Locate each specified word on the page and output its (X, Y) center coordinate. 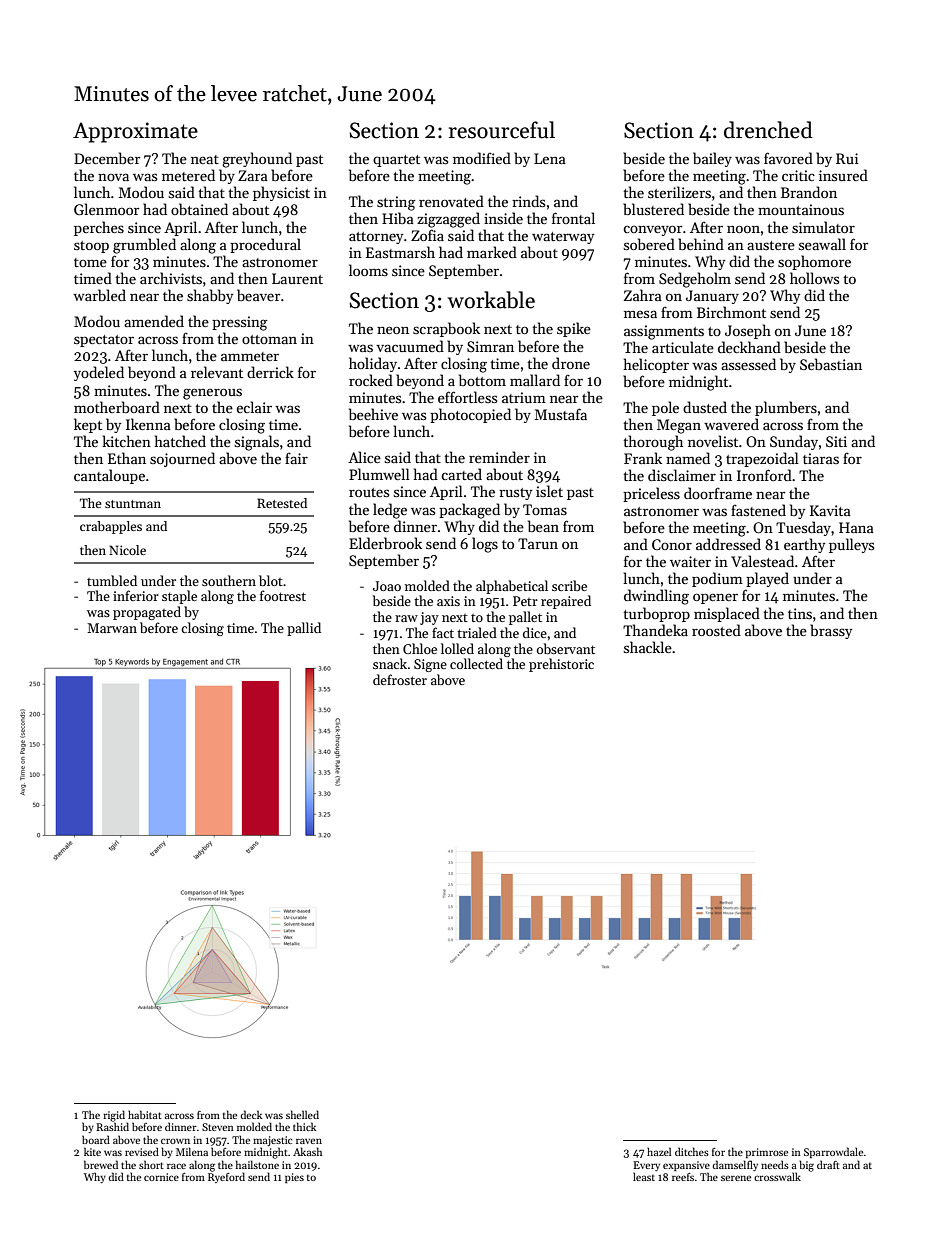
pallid (304, 629)
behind (701, 244)
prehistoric (561, 665)
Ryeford (226, 1177)
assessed (748, 364)
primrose (767, 1153)
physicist (281, 193)
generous (212, 394)
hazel (659, 1151)
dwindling (656, 597)
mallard (535, 380)
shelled (302, 1114)
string (396, 203)
